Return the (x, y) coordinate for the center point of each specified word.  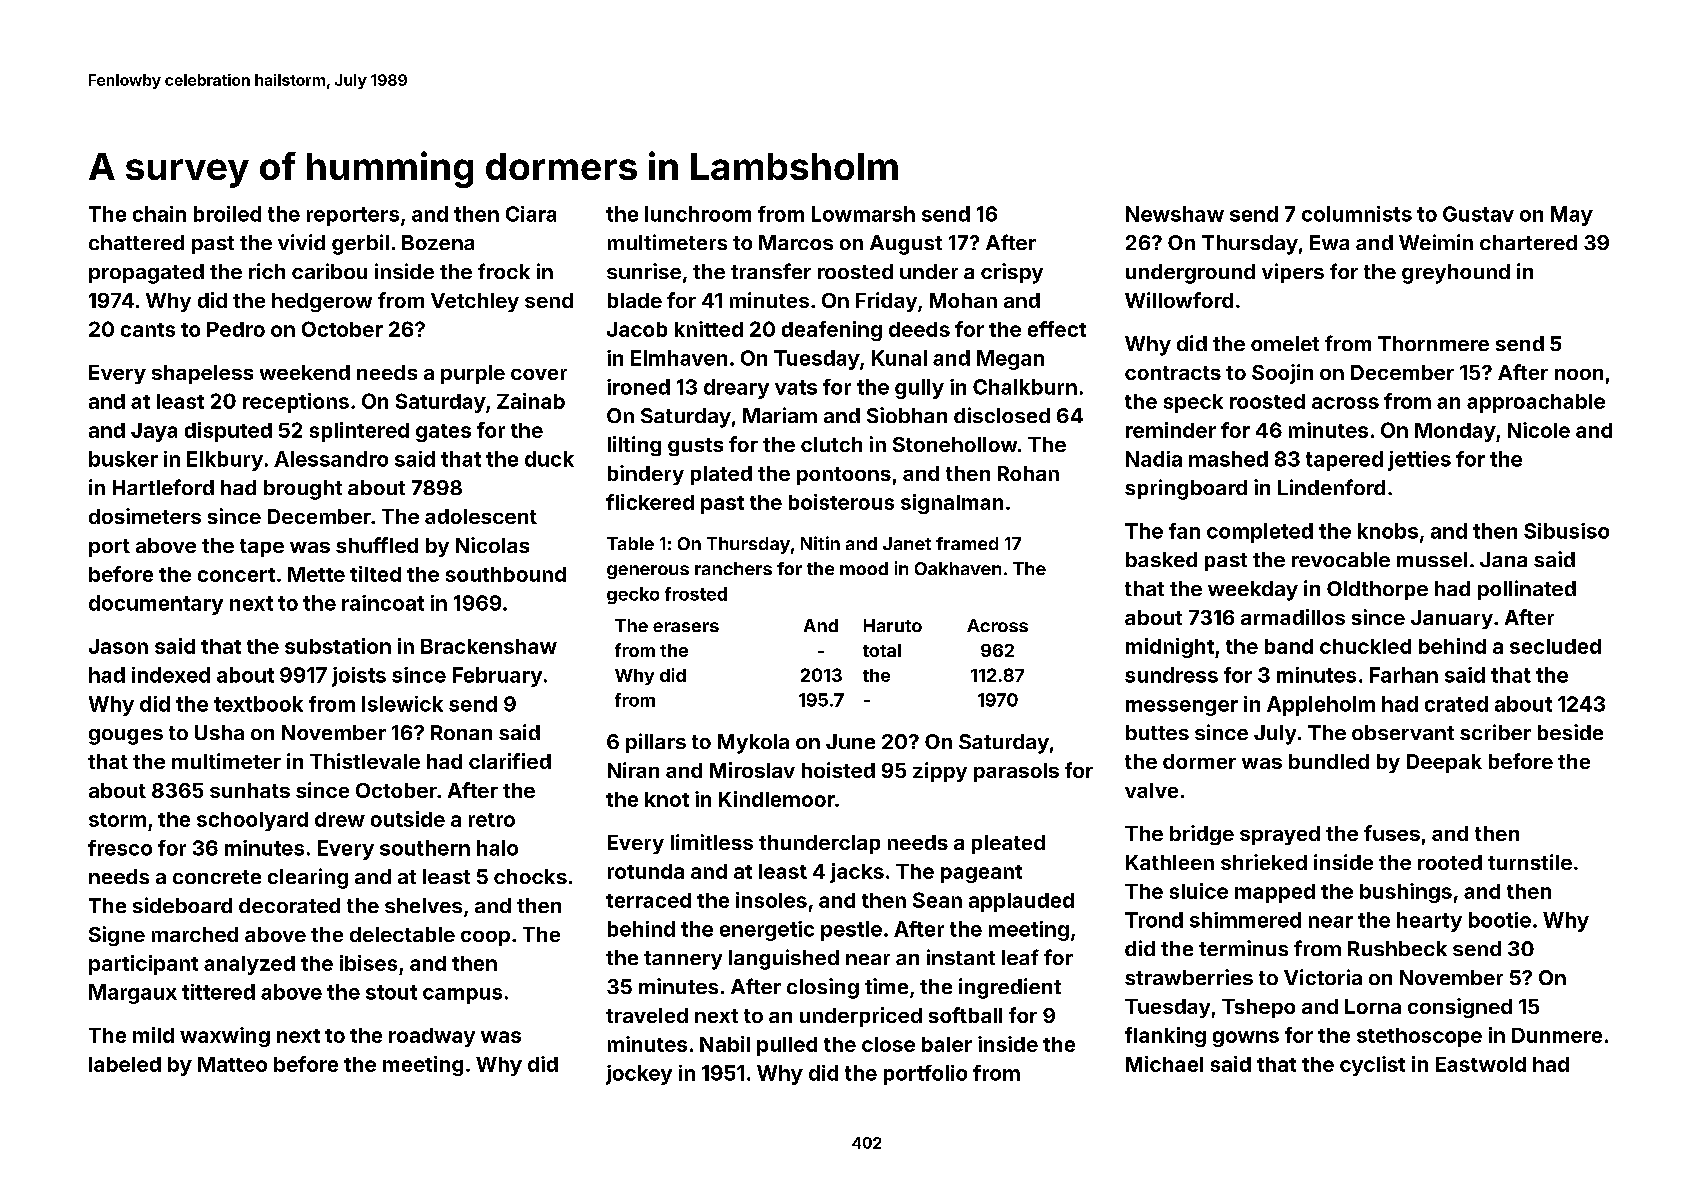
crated (1456, 704)
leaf (1020, 957)
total (882, 650)
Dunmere (1557, 1035)
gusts (695, 447)
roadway (432, 1037)
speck (1193, 403)
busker (123, 459)
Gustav (1478, 214)
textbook (258, 704)
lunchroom (698, 214)
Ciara (531, 214)
